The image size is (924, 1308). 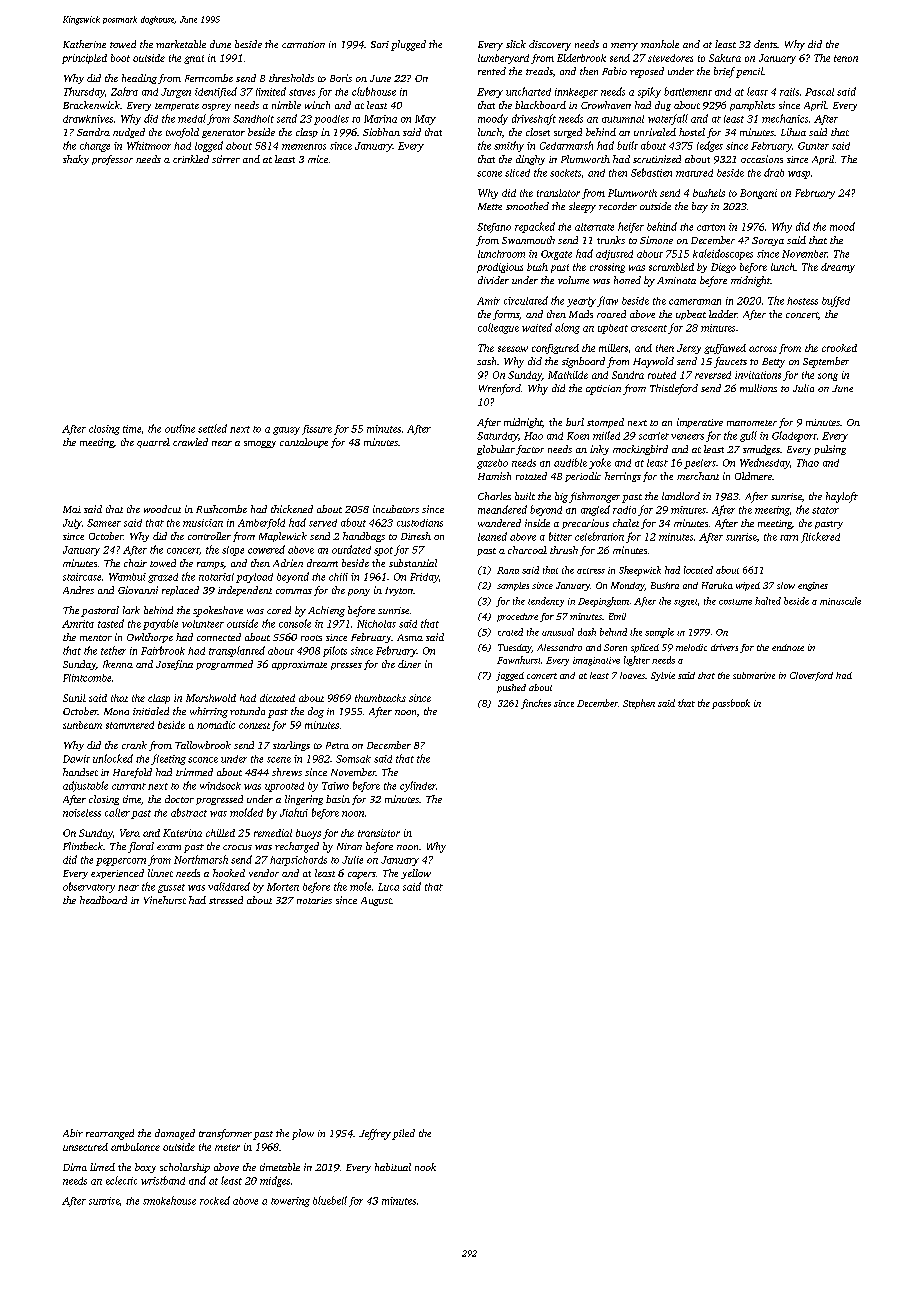 What do you see at coordinates (408, 45) in the screenshot?
I see `plugged` at bounding box center [408, 45].
